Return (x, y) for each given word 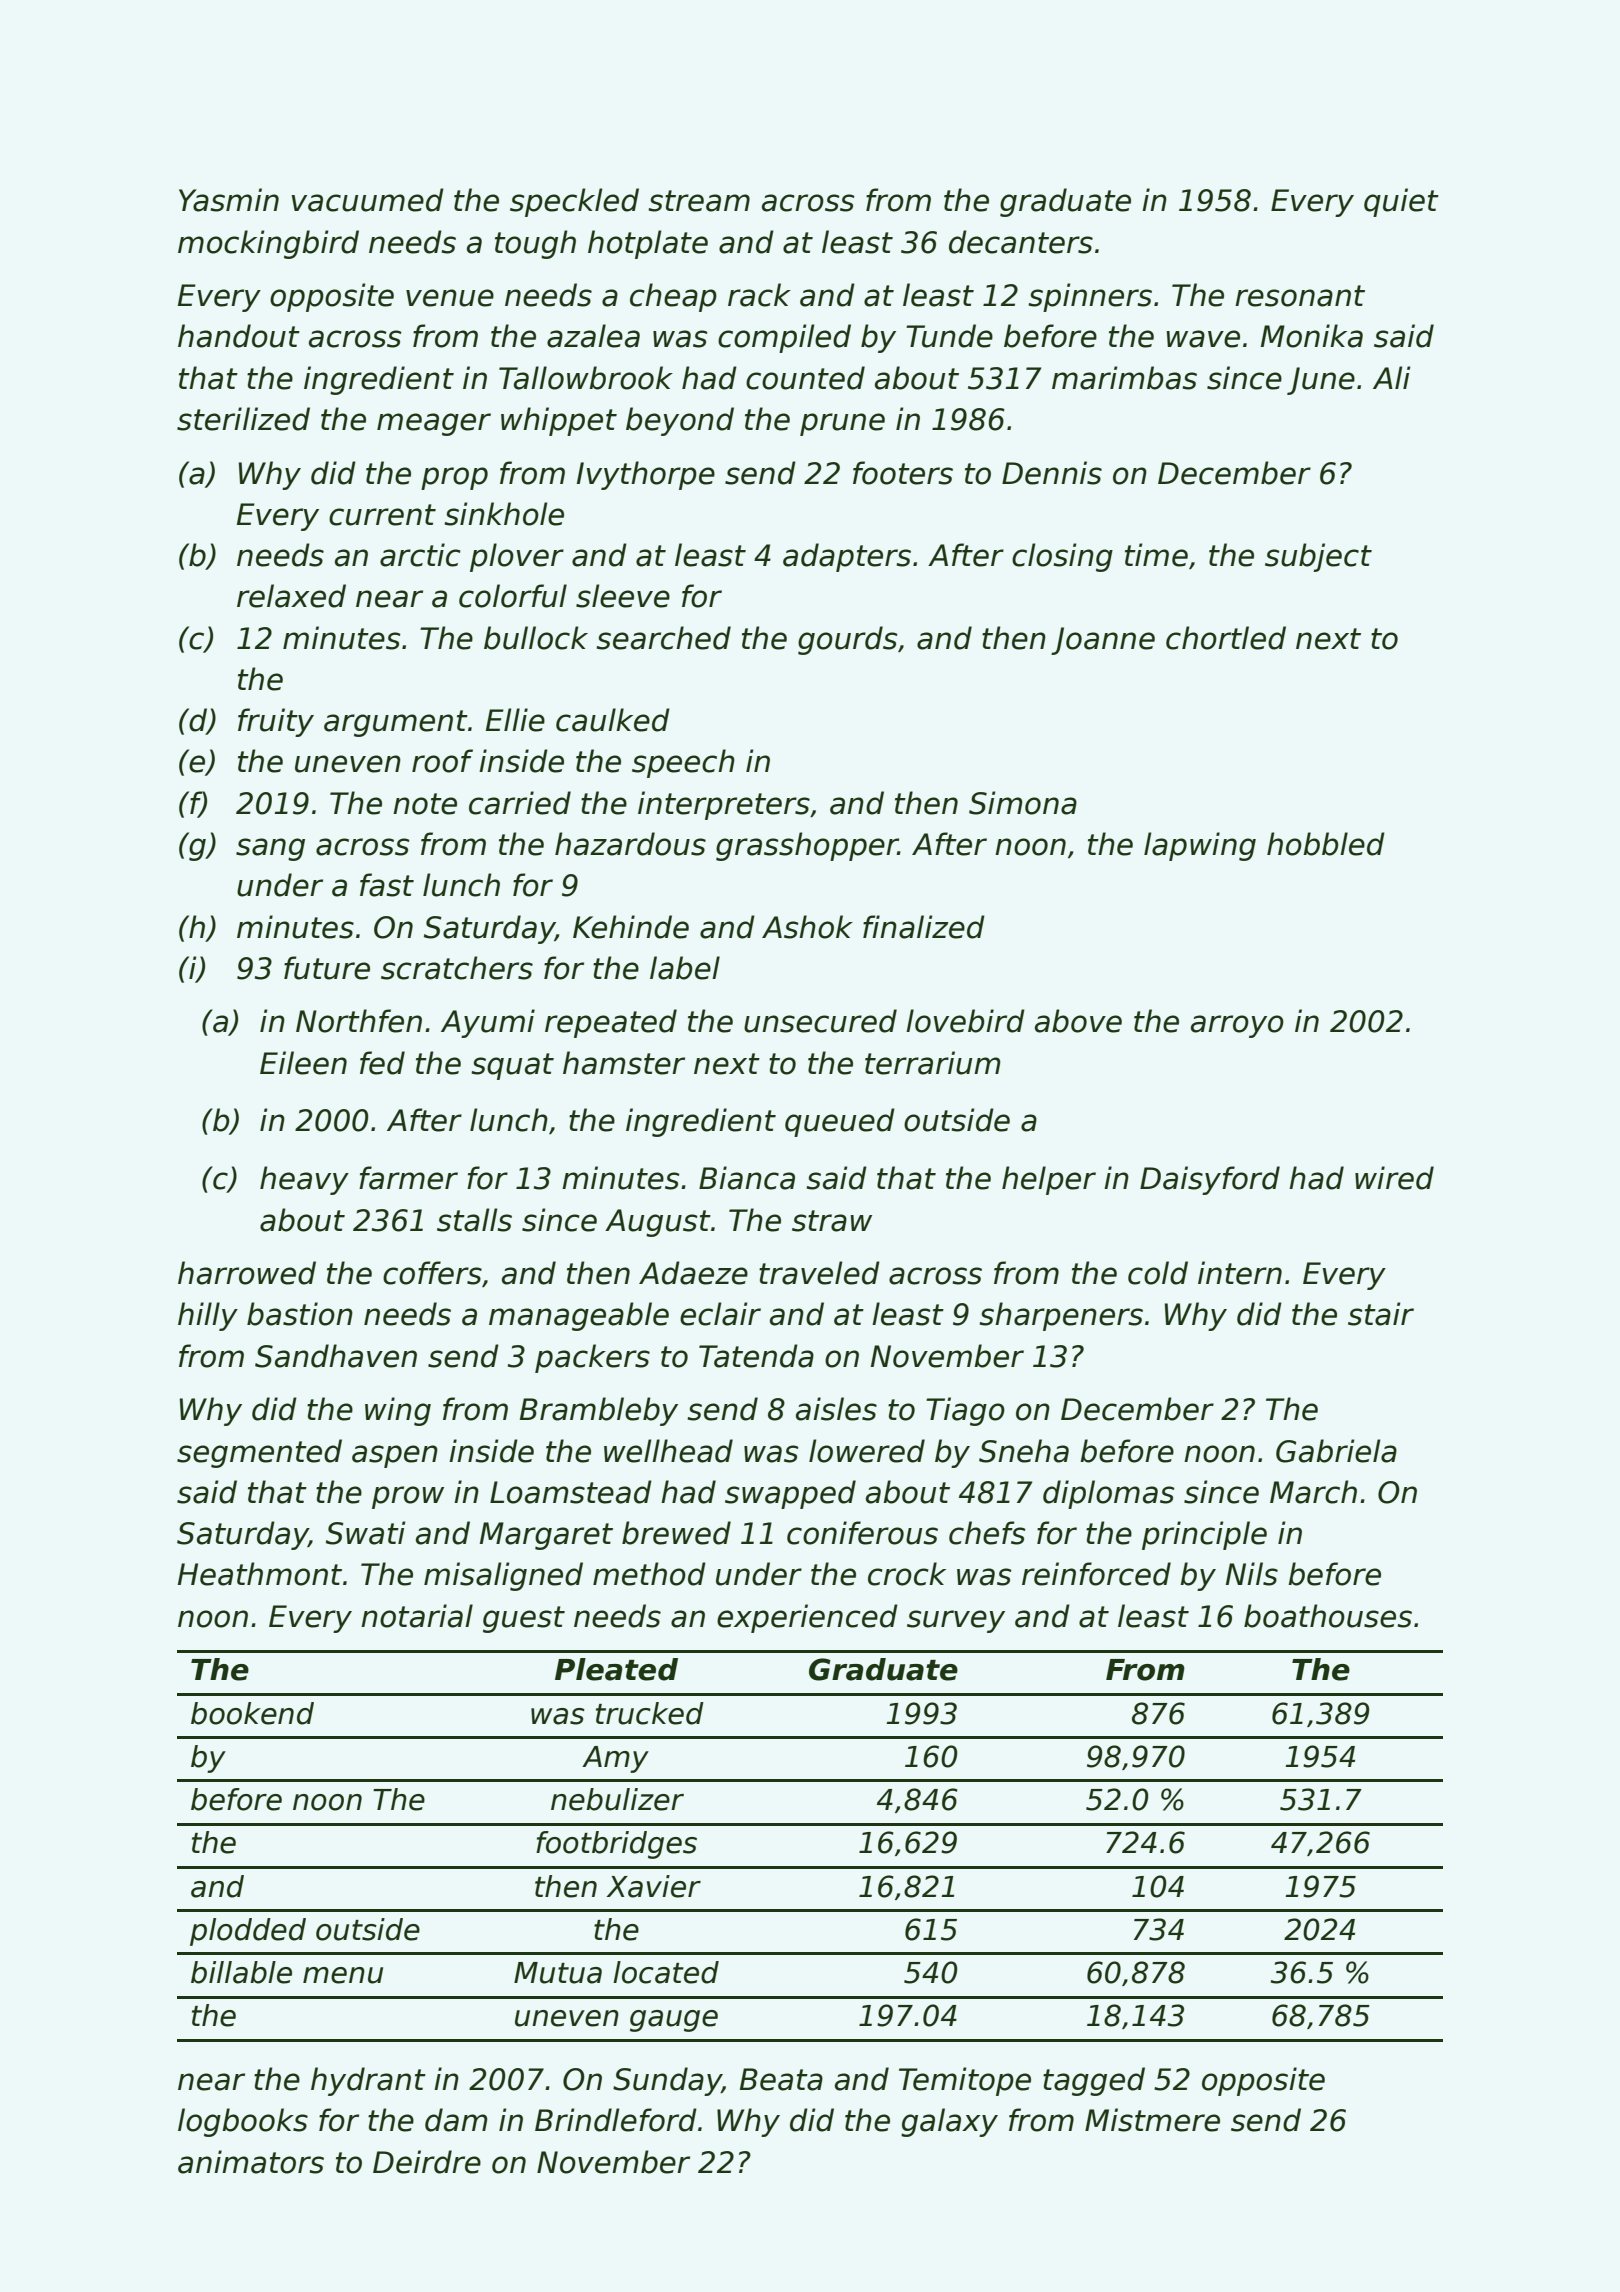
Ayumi (488, 1023)
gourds (848, 640)
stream (699, 201)
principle (1204, 1535)
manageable (579, 1316)
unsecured (820, 1021)
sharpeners (1061, 1316)
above (1078, 1021)
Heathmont (260, 1574)
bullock (536, 638)
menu (343, 1975)
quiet (1401, 202)
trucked (650, 1713)
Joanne (1103, 641)
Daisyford (1210, 1180)
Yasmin (229, 200)
